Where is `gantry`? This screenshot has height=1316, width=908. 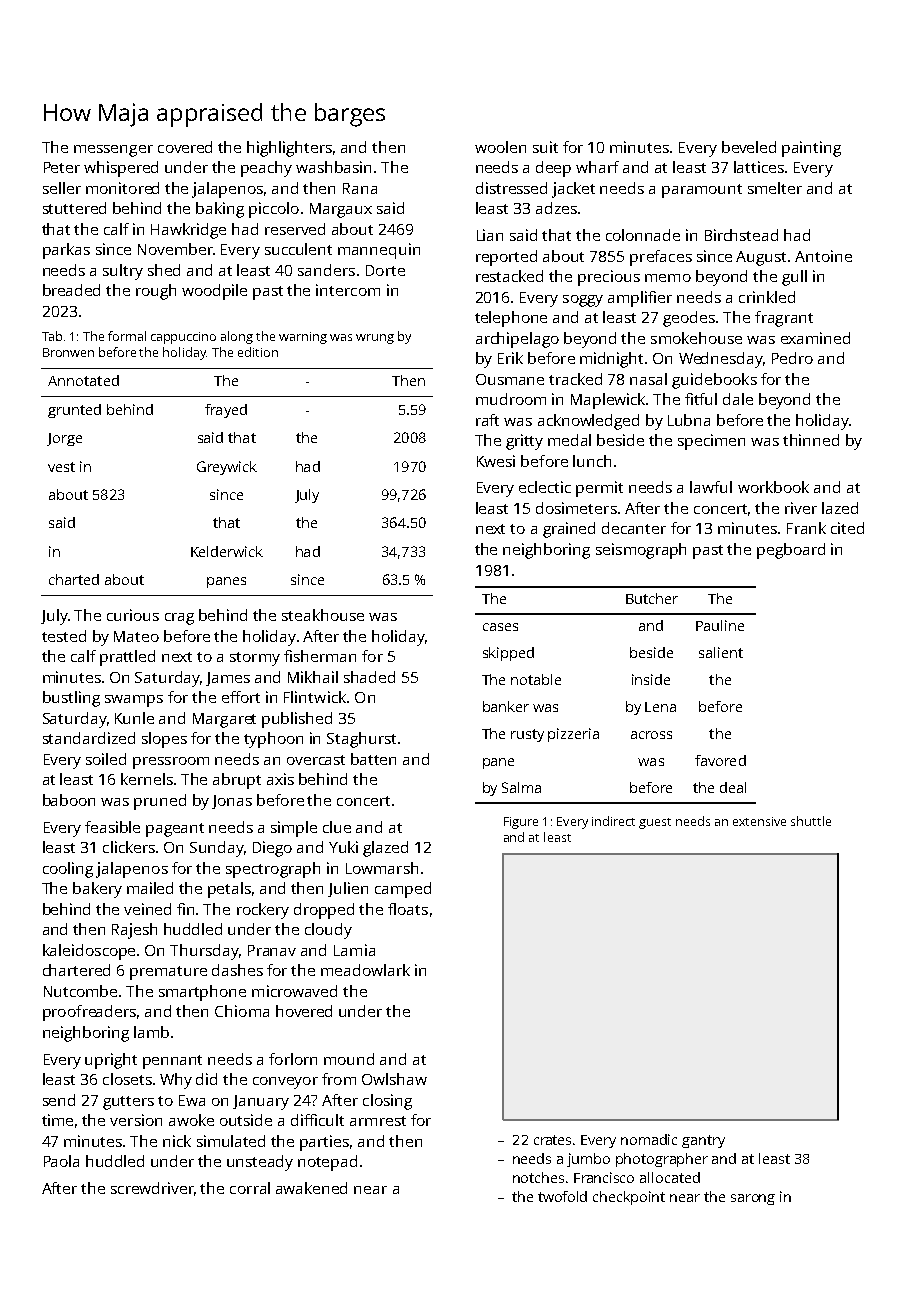 gantry is located at coordinates (703, 1141).
